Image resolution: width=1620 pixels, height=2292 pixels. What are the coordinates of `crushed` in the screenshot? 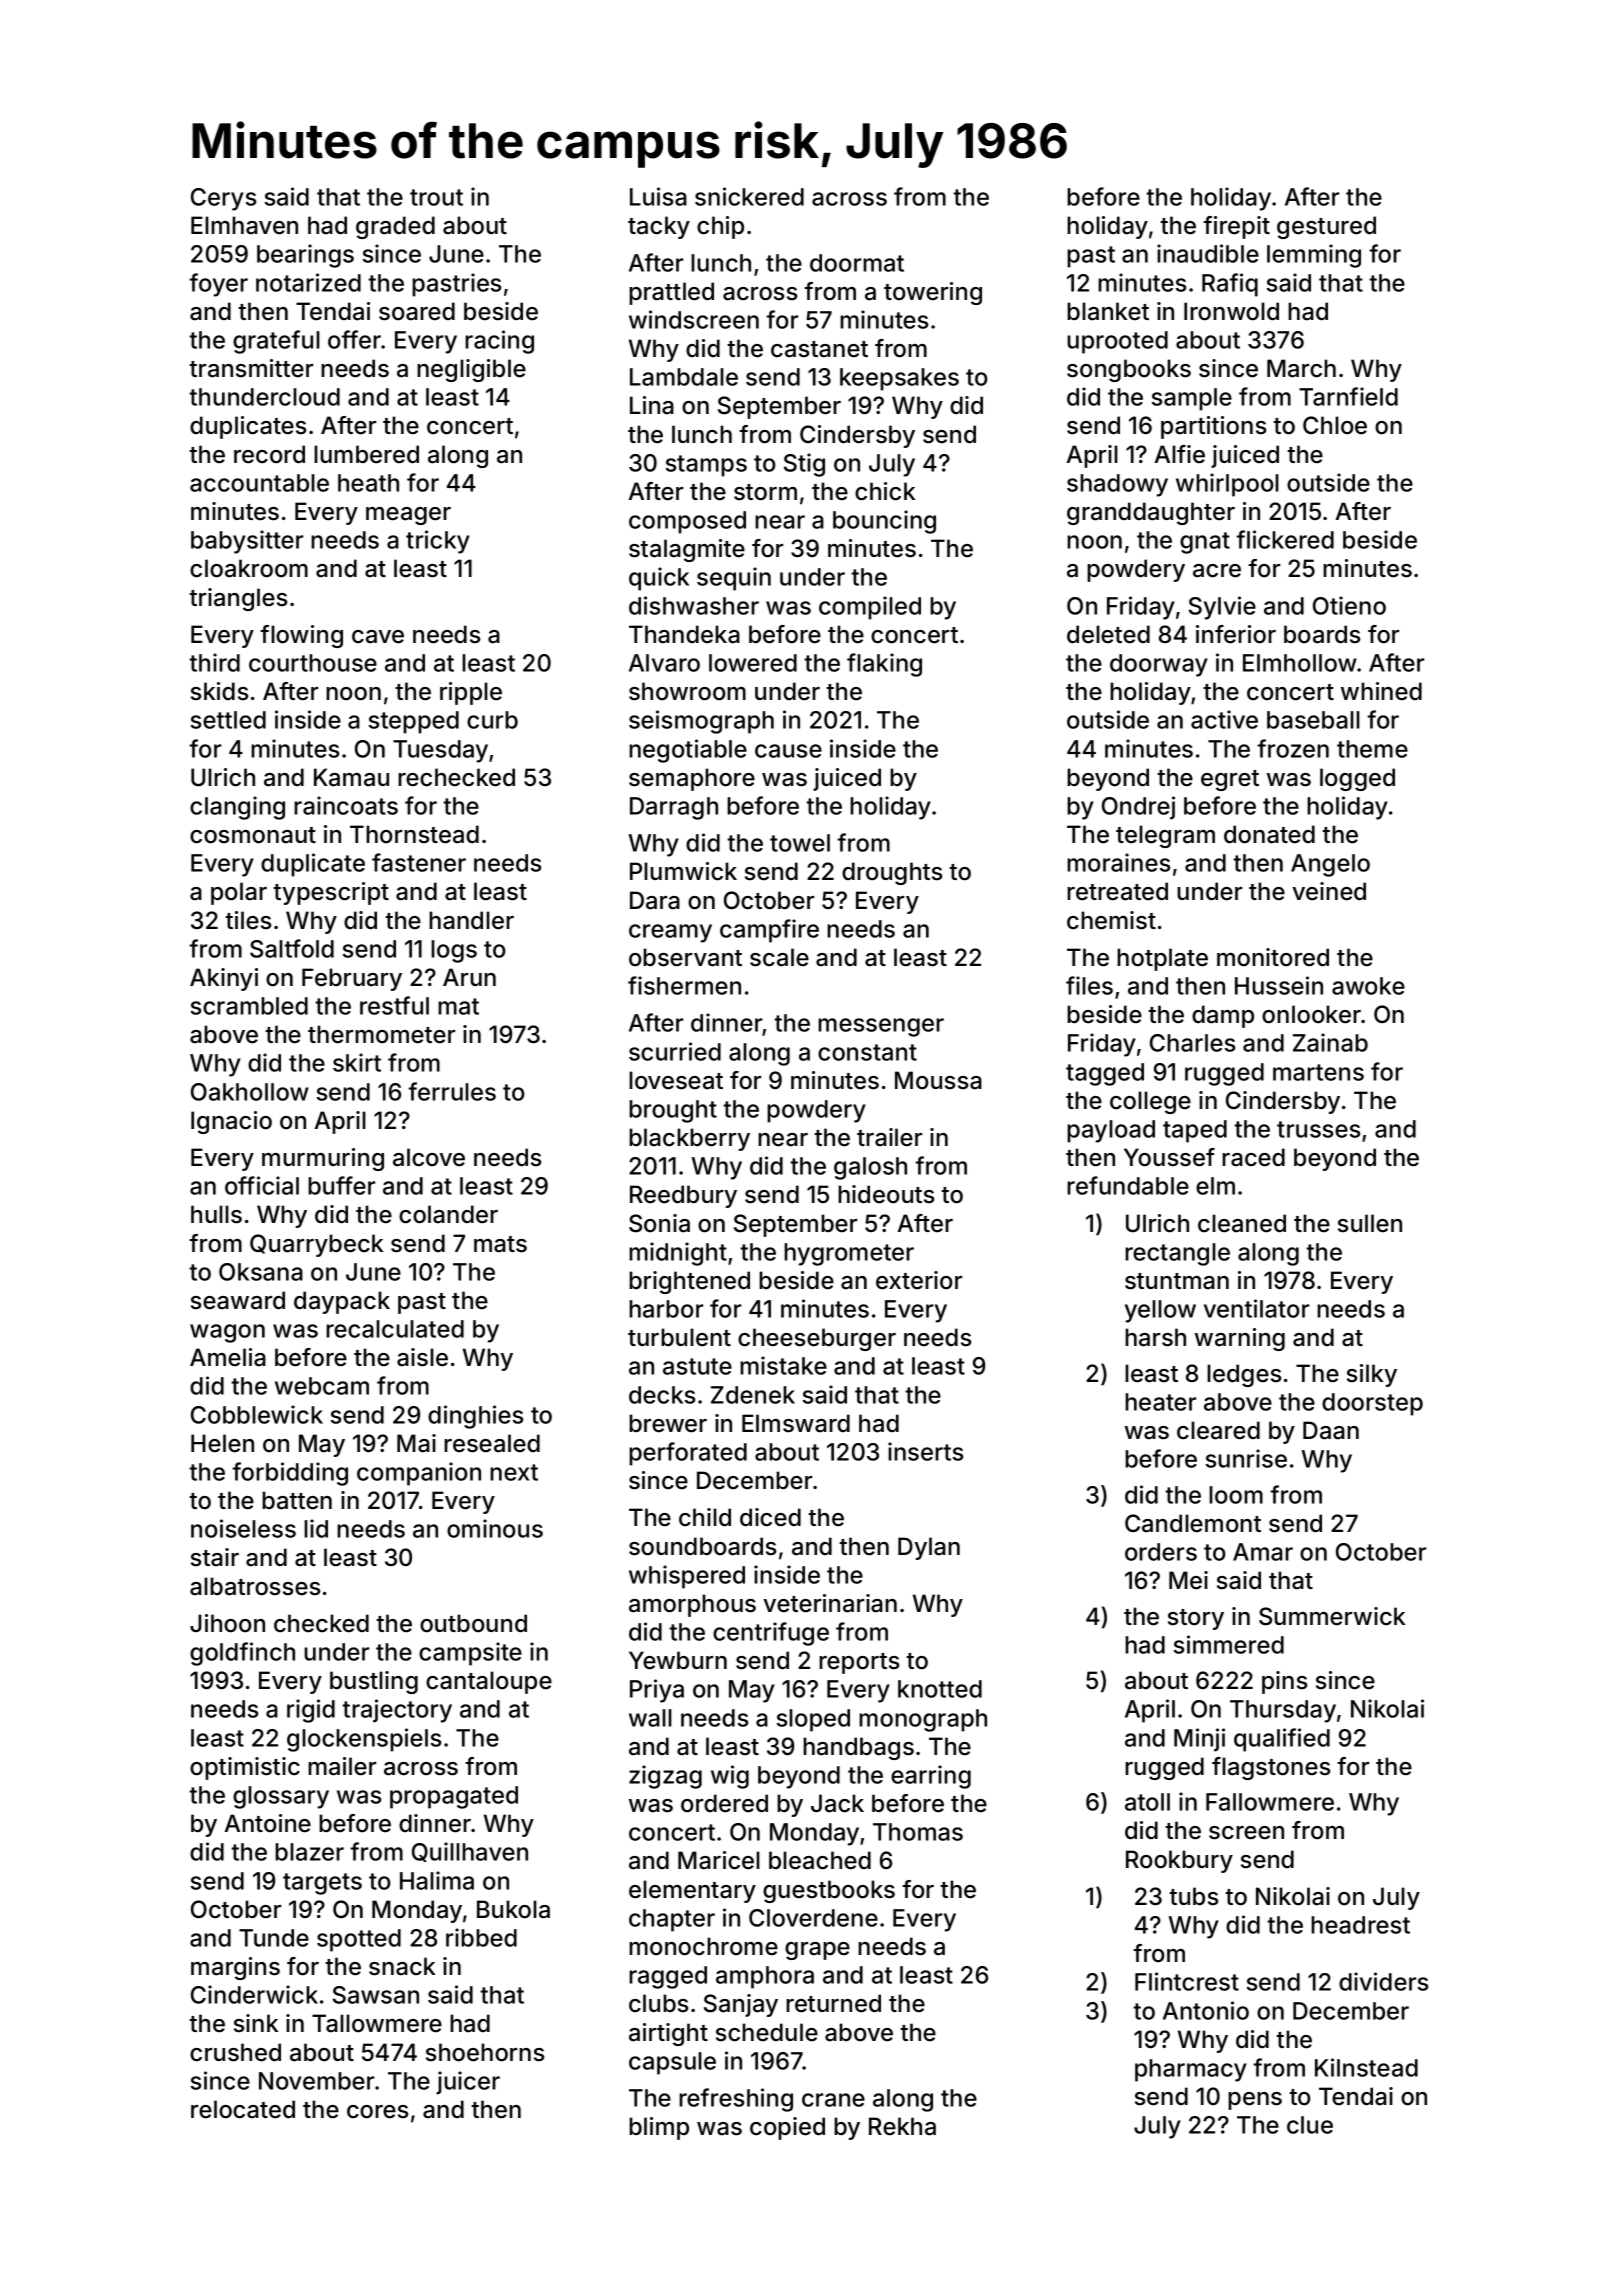 It's located at (235, 2052).
